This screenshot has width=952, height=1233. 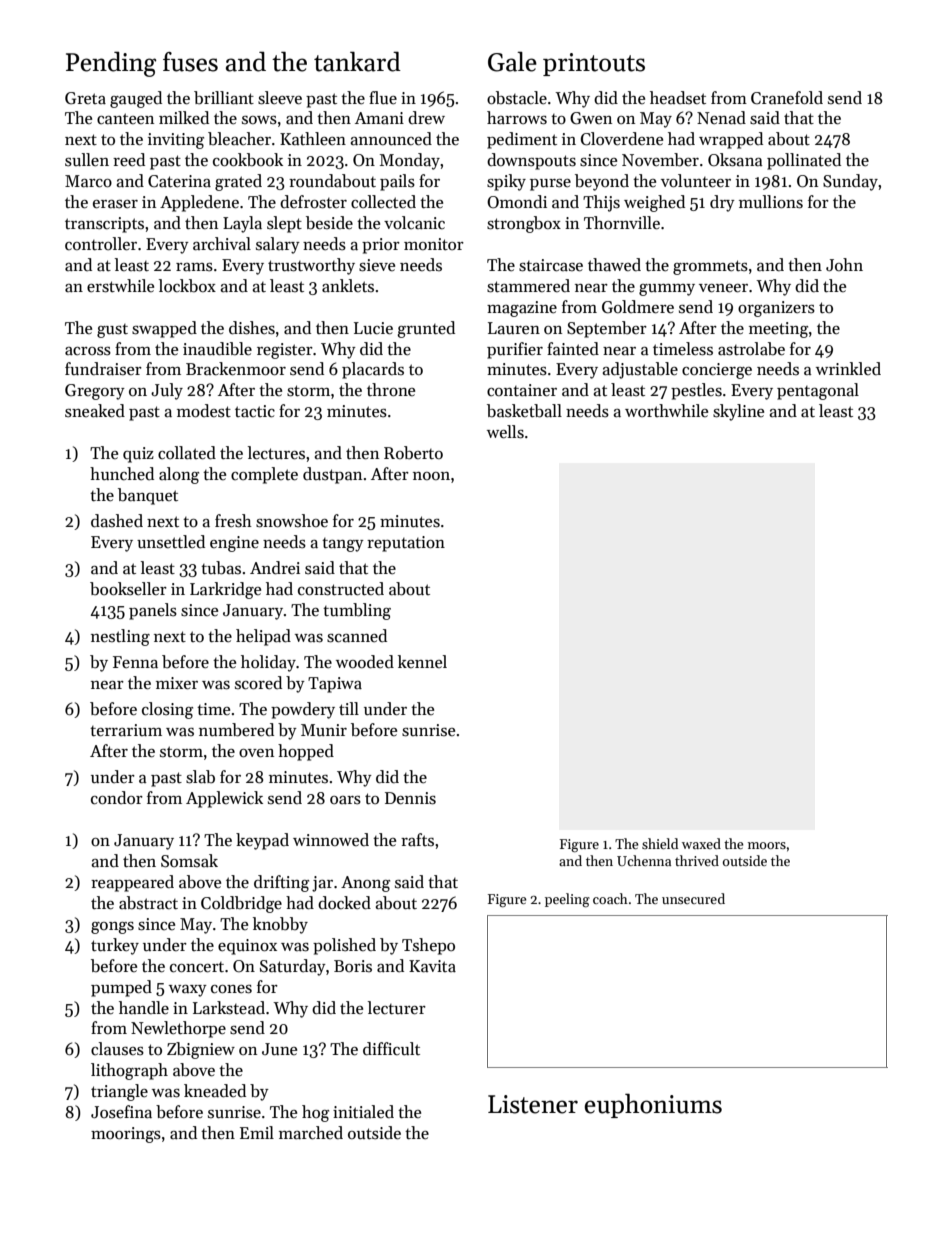 What do you see at coordinates (215, 1091) in the screenshot?
I see `kneaded` at bounding box center [215, 1091].
